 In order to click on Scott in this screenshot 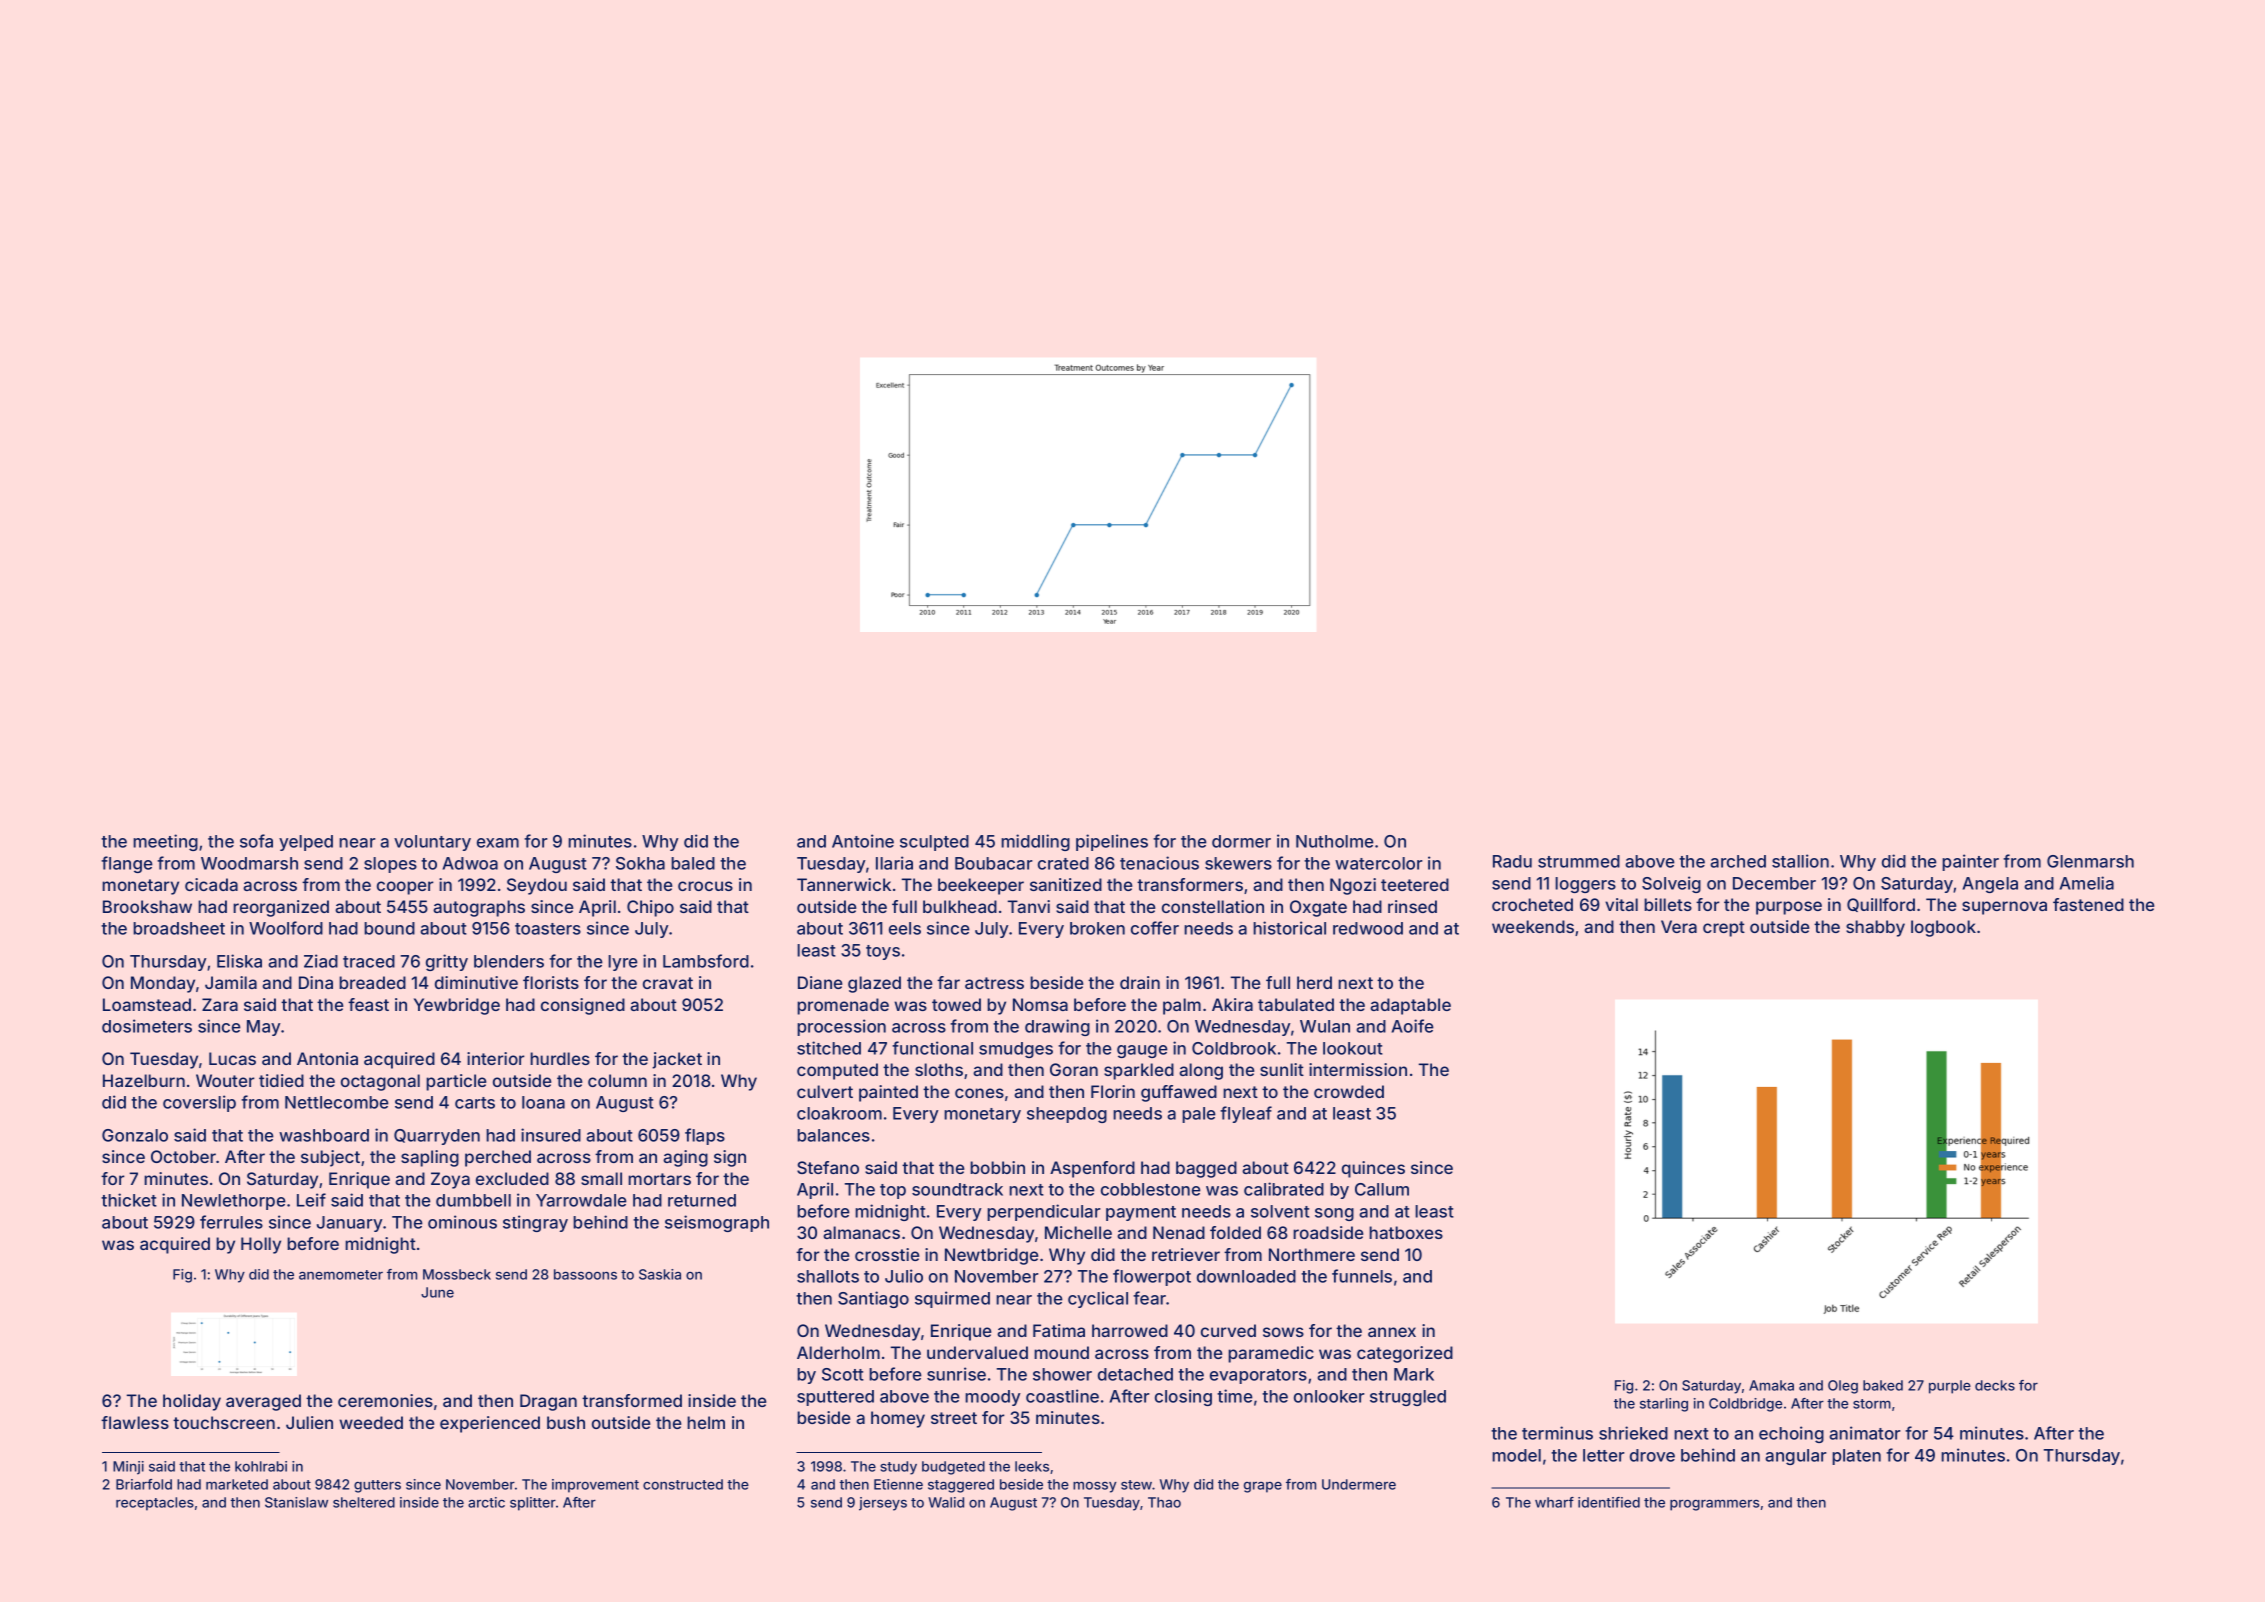, I will do `click(843, 1374)`.
